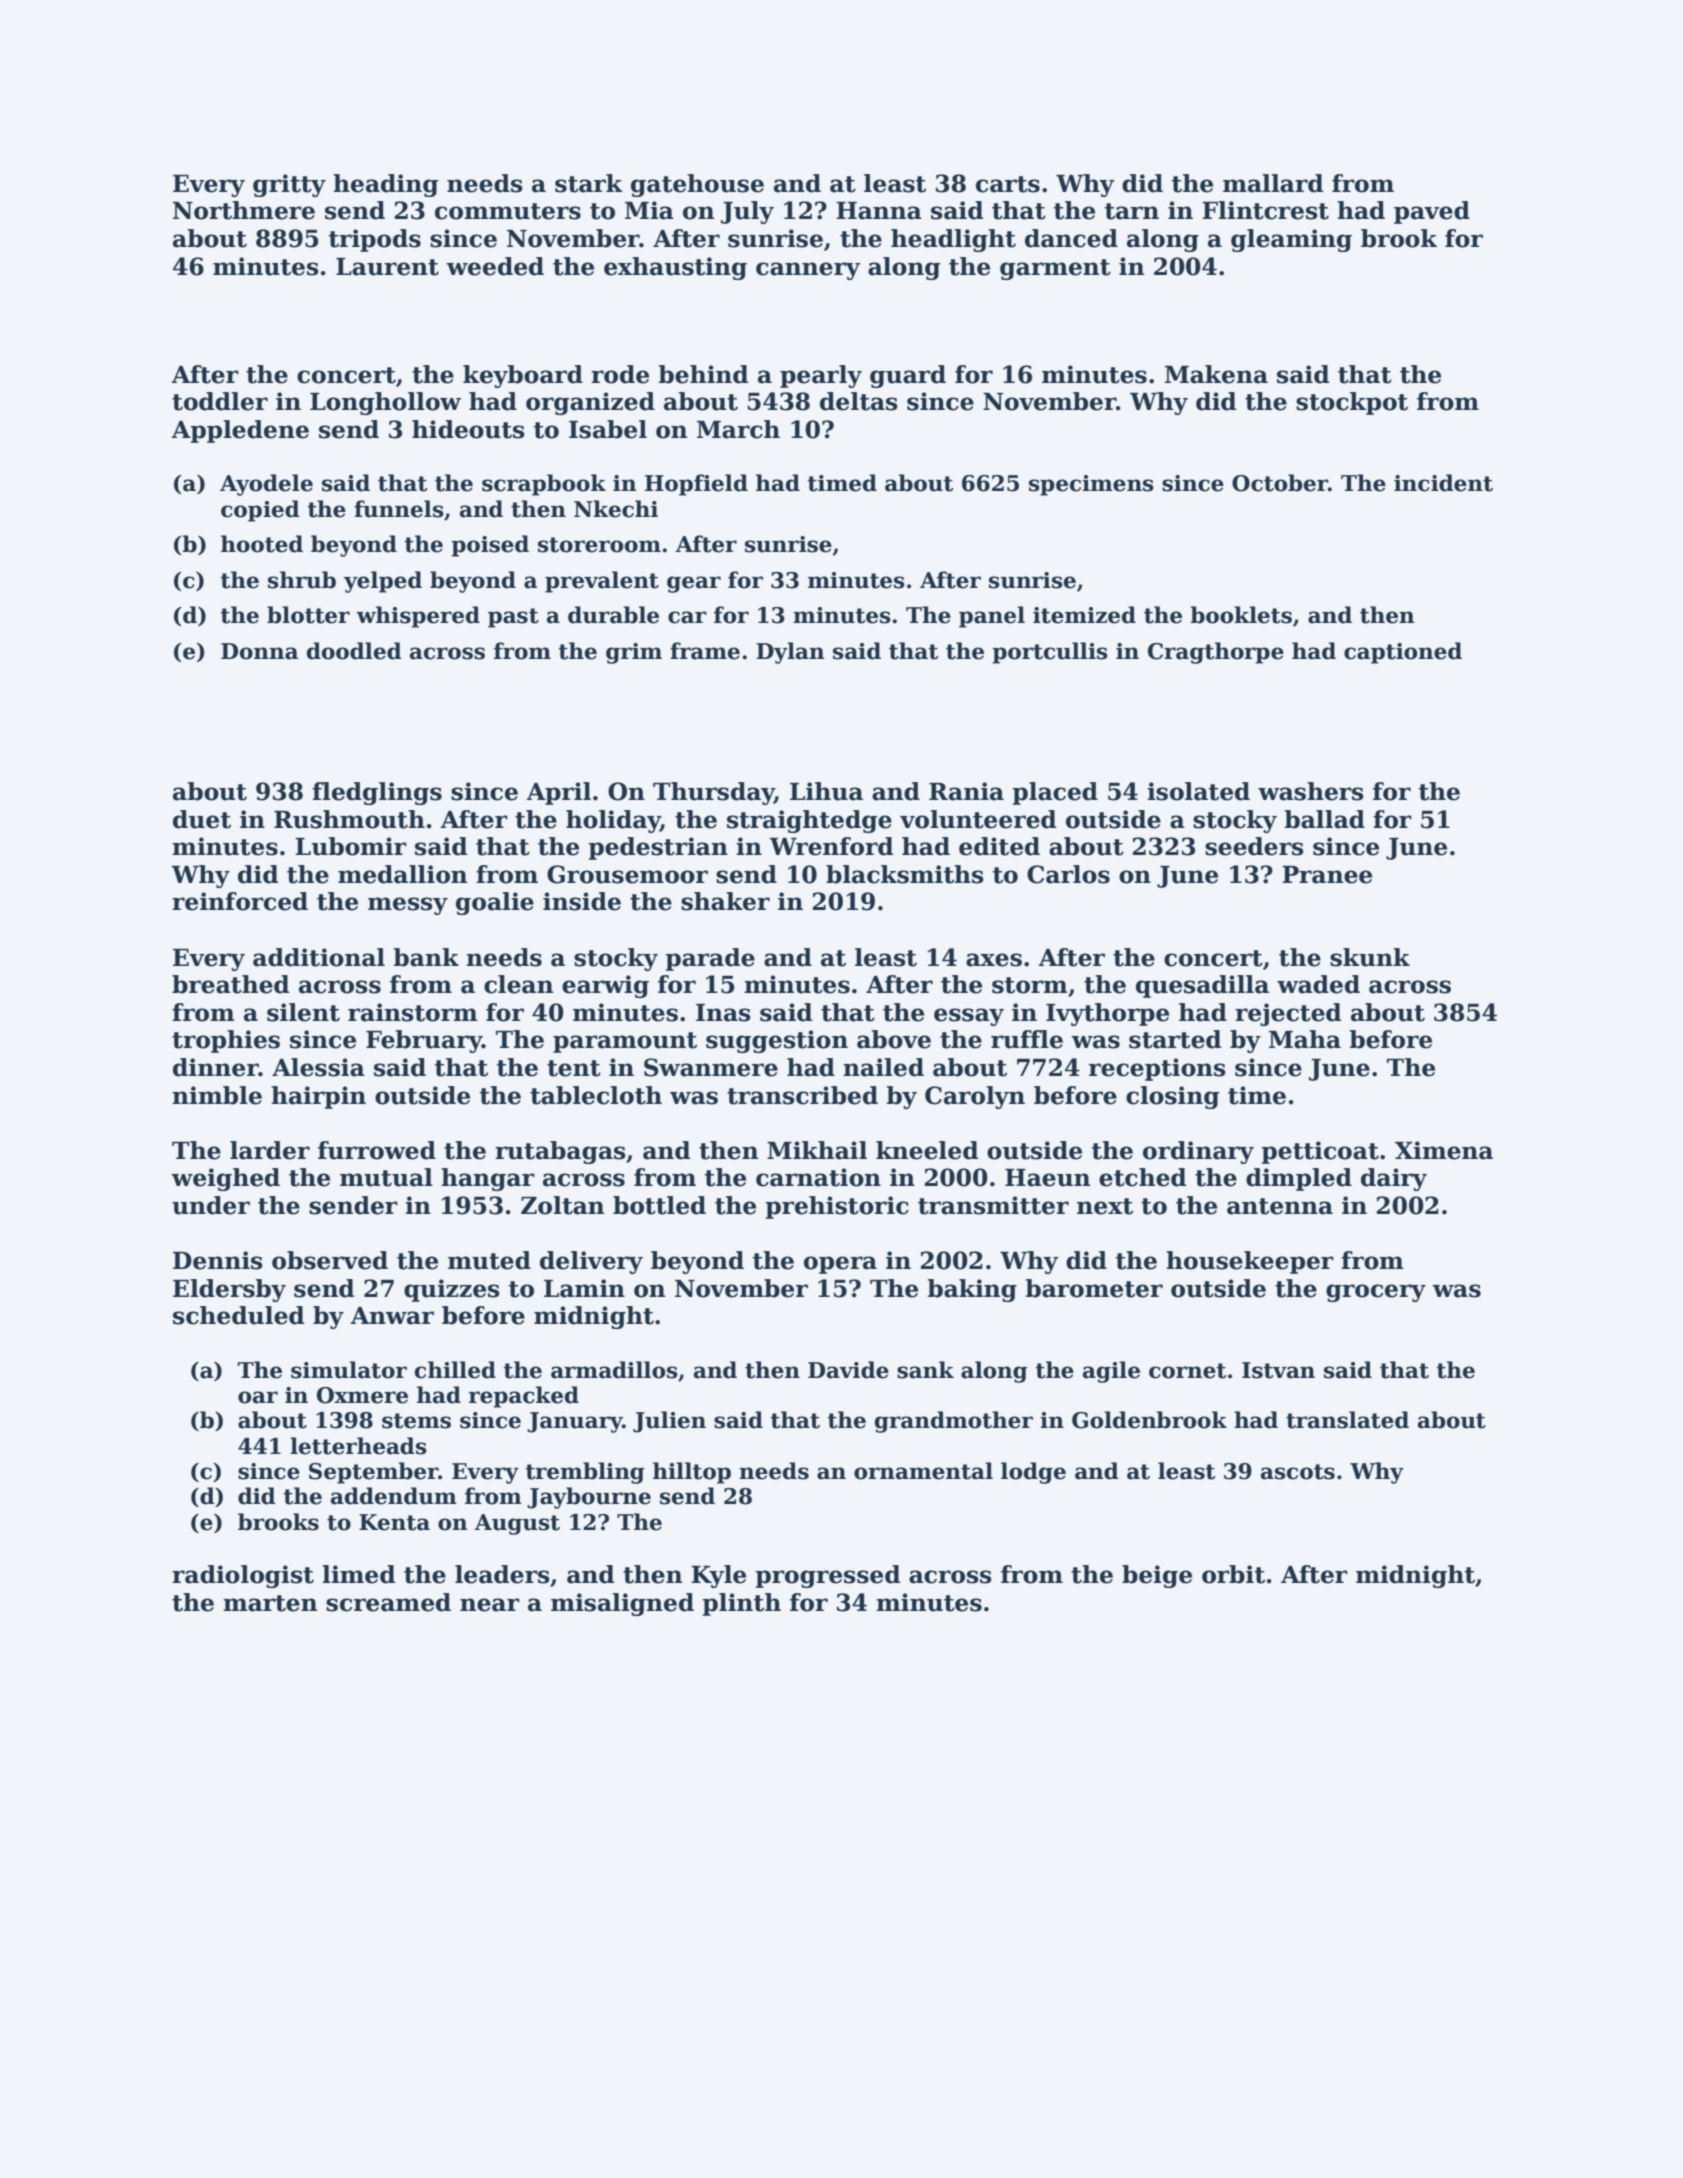 The height and width of the document is (2178, 1683). I want to click on translated, so click(1347, 1420).
